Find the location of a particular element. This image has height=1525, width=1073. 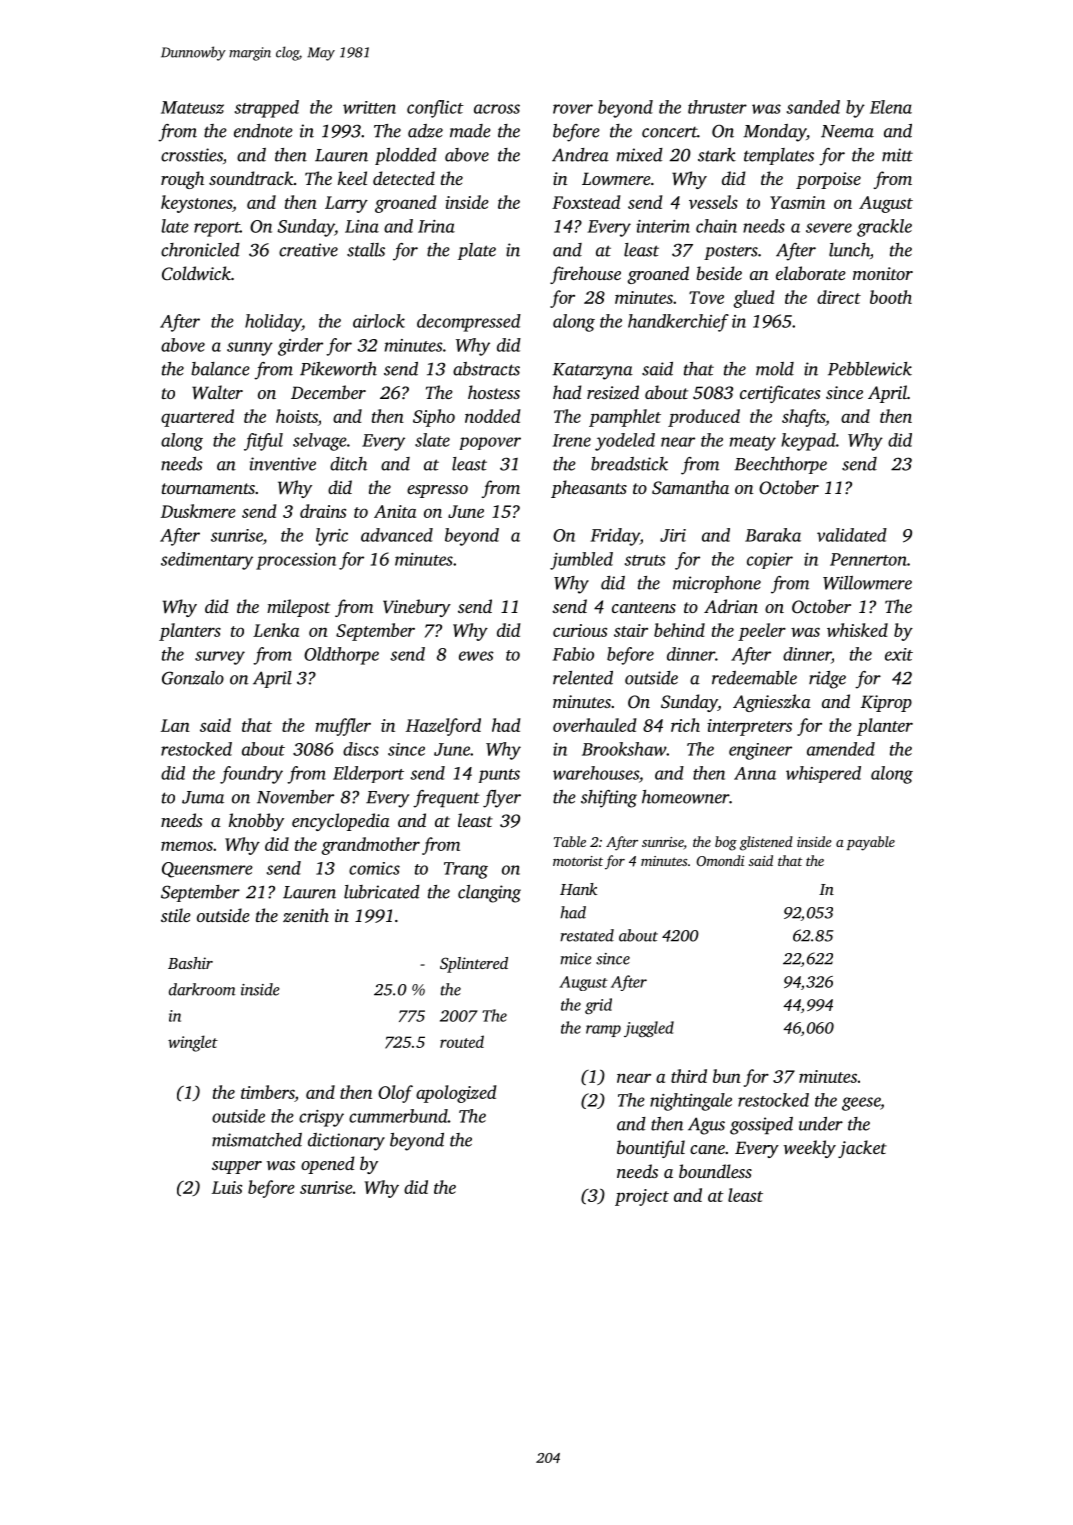

decompressed is located at coordinates (469, 323).
